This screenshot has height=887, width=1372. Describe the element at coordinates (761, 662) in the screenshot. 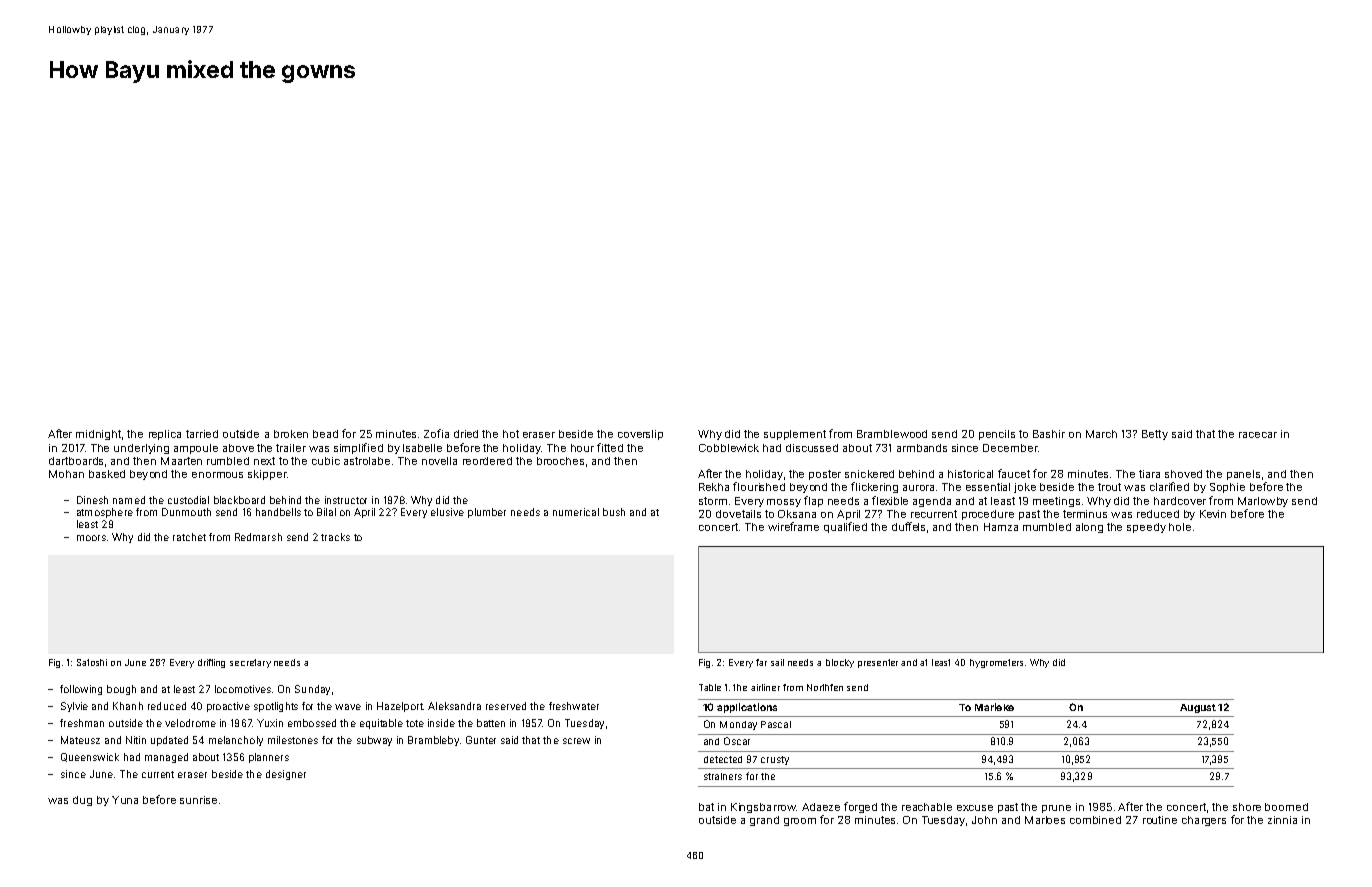

I see `far` at that location.
